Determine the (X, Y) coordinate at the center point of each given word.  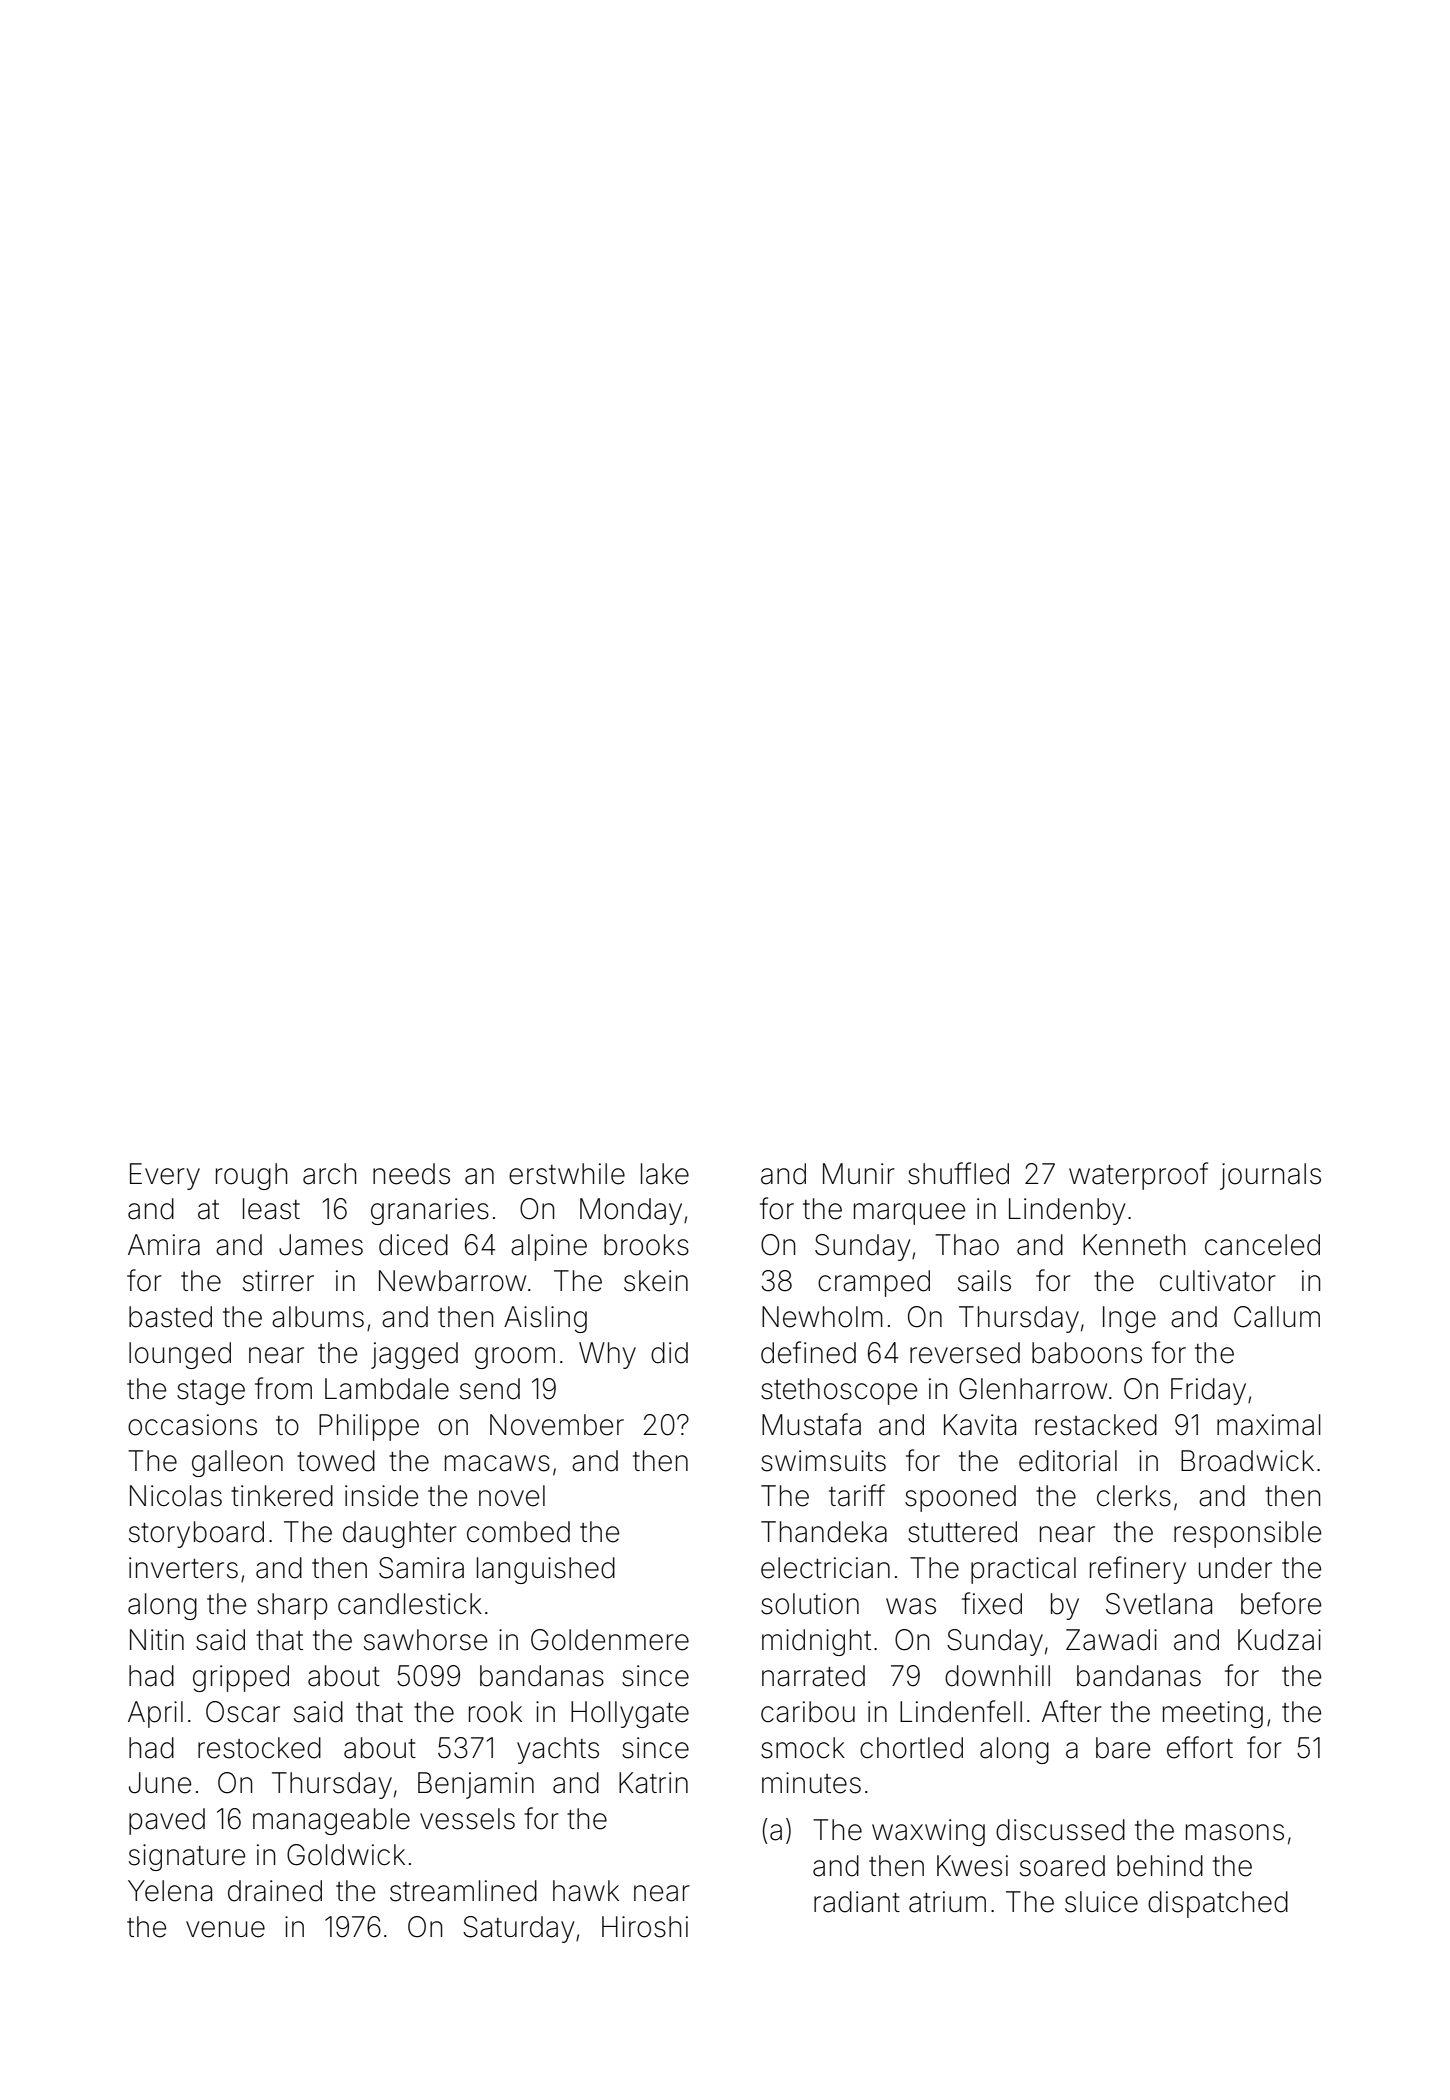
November (557, 1425)
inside (381, 1496)
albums (318, 1317)
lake (665, 1174)
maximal (1269, 1425)
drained (275, 1891)
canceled (1262, 1245)
